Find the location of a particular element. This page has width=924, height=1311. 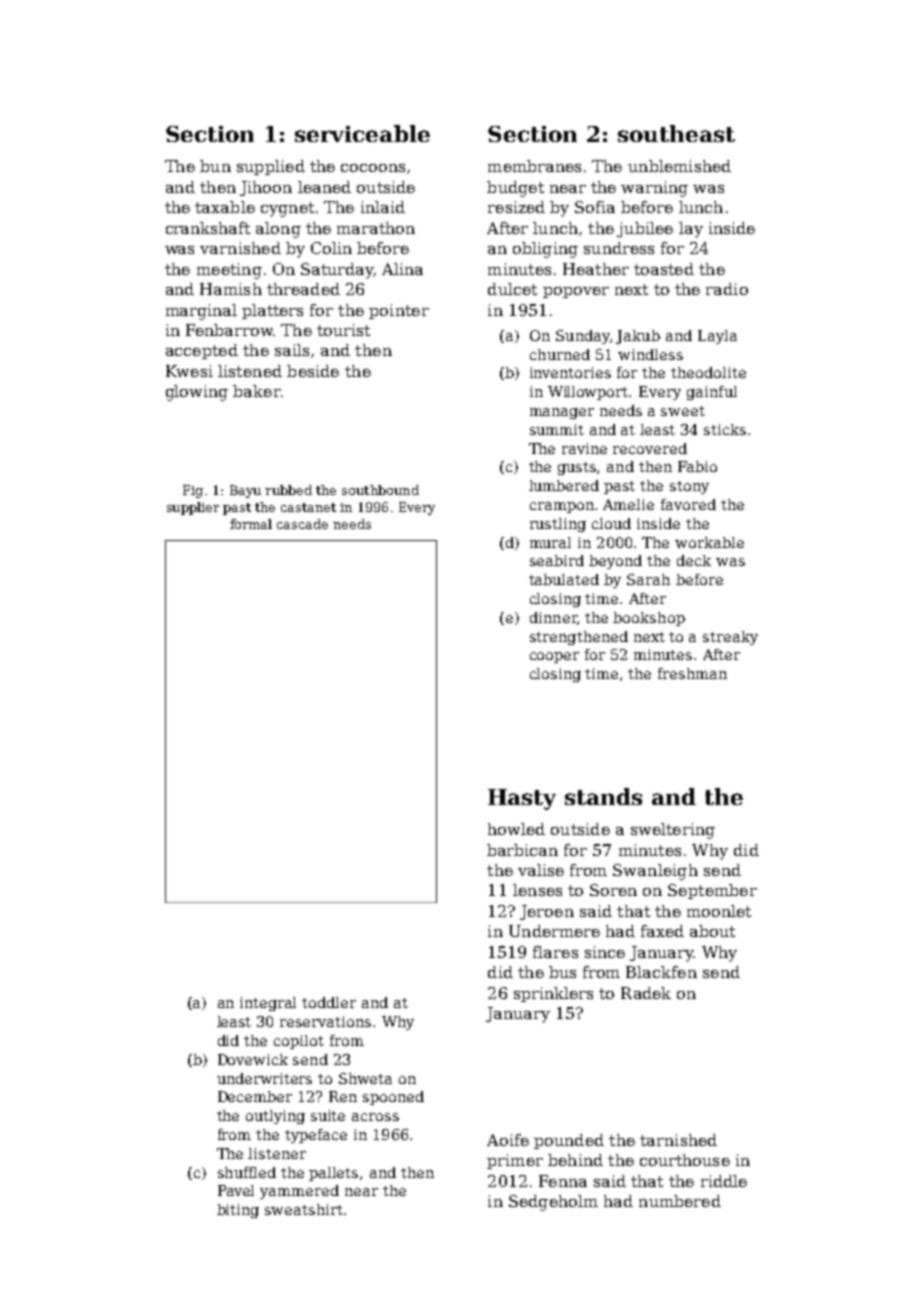

southeast is located at coordinates (676, 133).
